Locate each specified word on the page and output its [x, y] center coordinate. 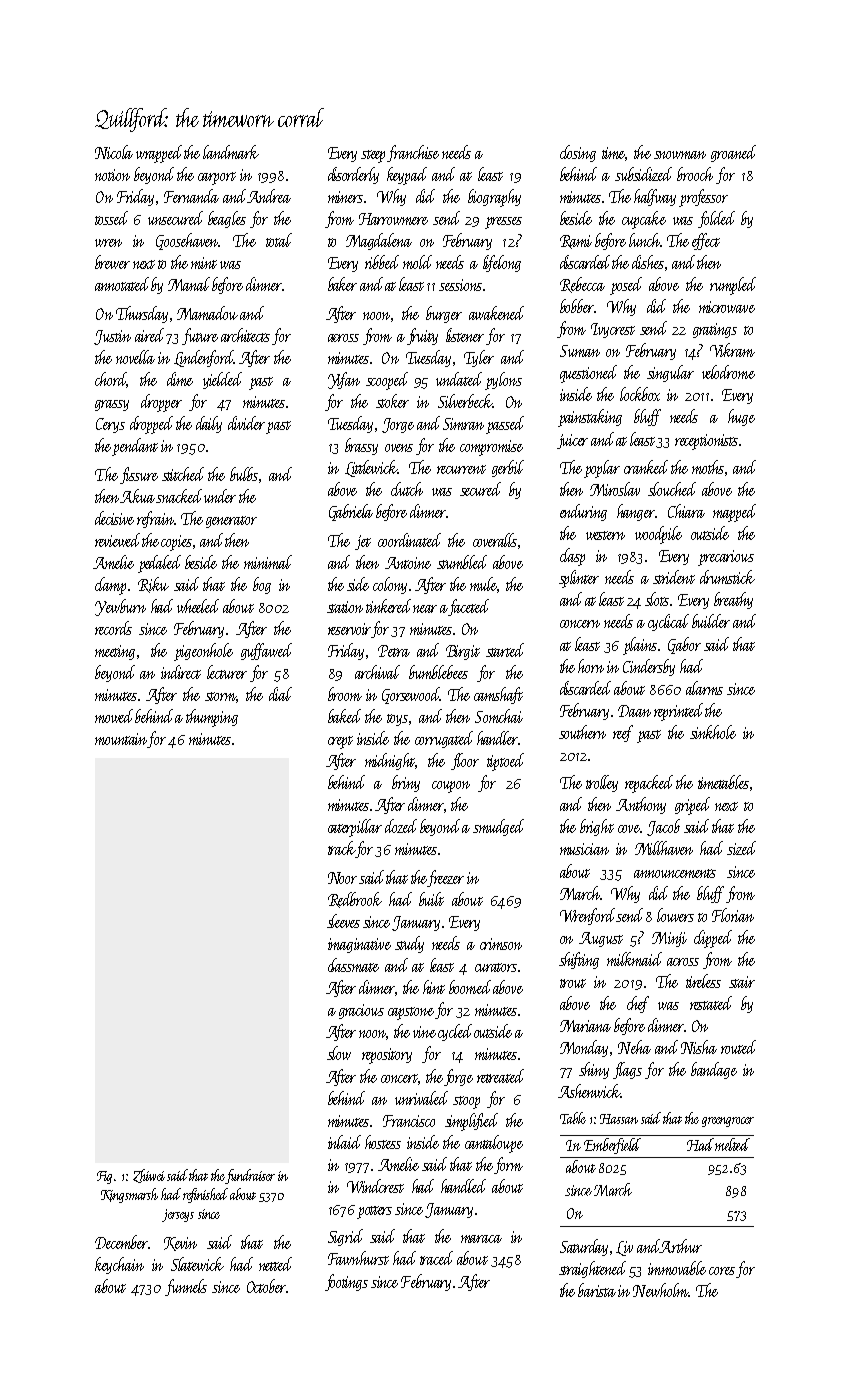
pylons [503, 381]
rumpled [733, 286]
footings [346, 1282]
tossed [111, 218]
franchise [413, 153]
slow [339, 1053]
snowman [680, 155]
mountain [121, 740]
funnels [186, 1287]
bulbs [244, 474]
